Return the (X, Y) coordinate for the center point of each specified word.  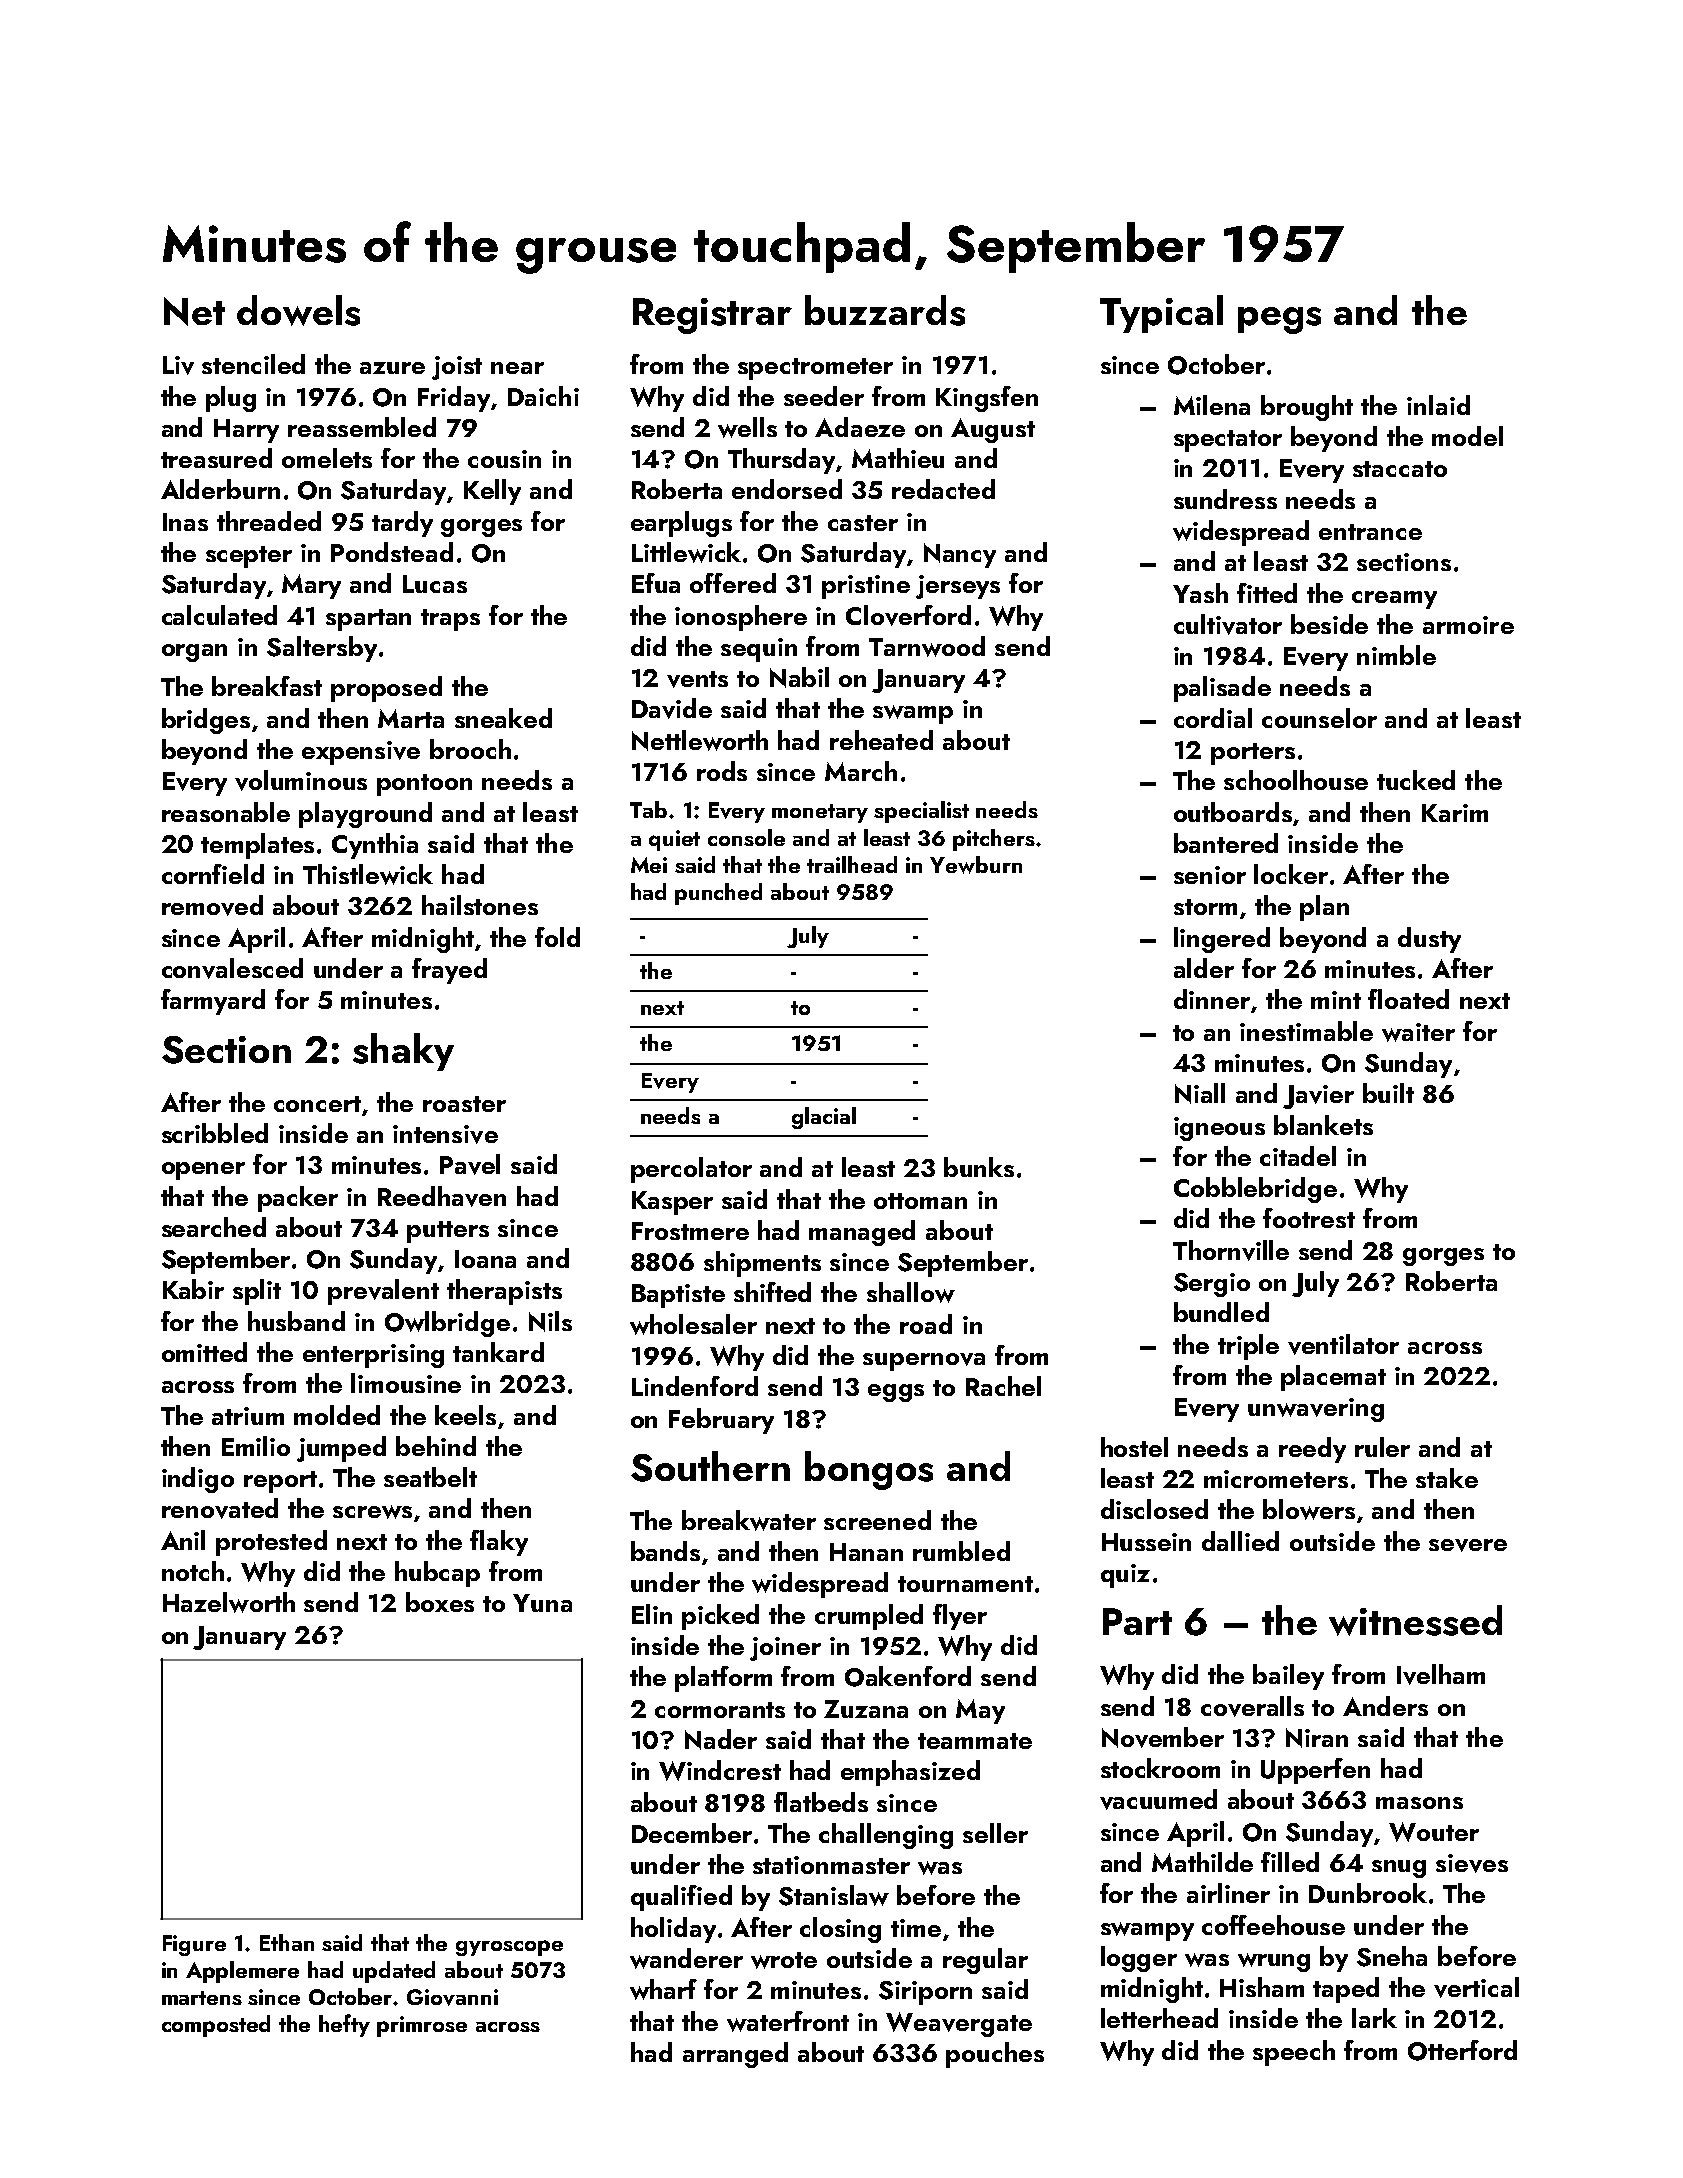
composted (216, 2026)
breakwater (749, 1520)
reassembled (362, 427)
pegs (1279, 320)
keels (465, 1415)
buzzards (885, 310)
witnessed (1415, 1620)
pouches (995, 2055)
